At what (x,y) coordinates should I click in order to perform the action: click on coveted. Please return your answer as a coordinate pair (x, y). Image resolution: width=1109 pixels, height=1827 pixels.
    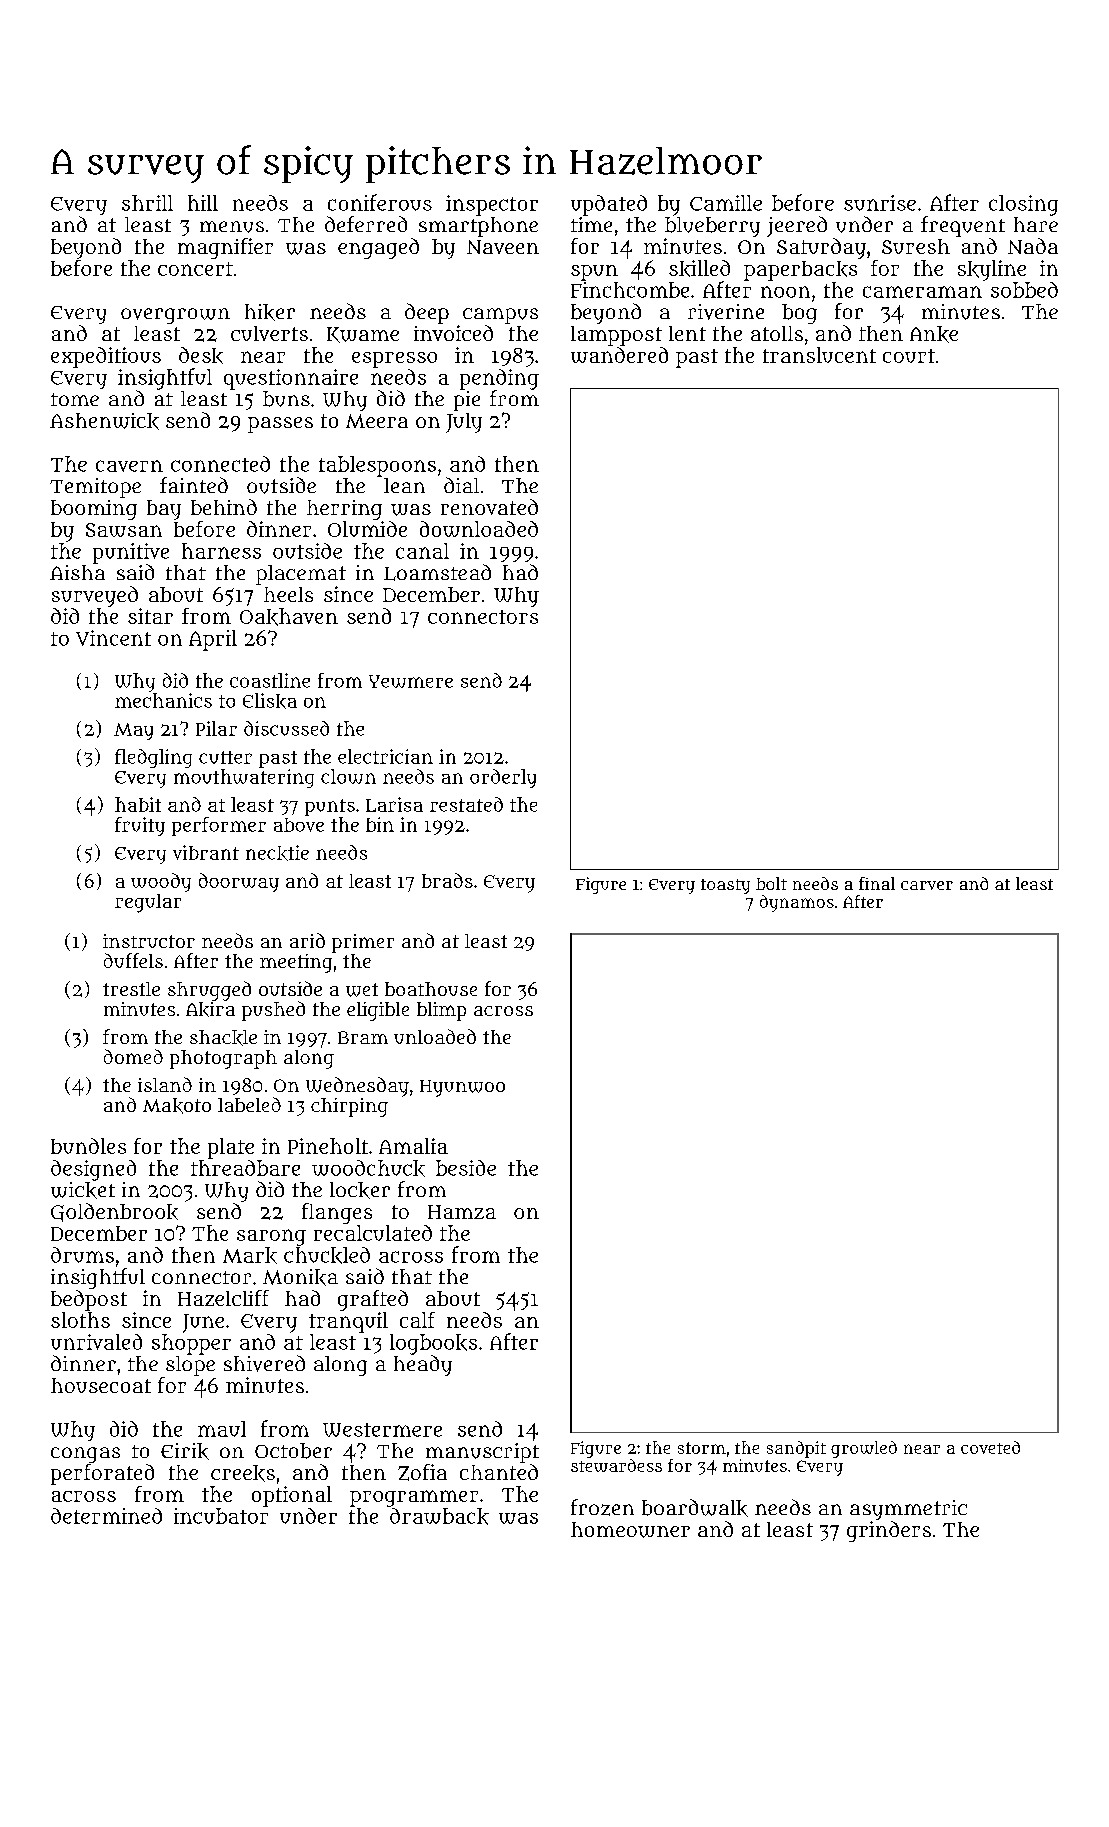
    Looking at the image, I should click on (990, 1447).
